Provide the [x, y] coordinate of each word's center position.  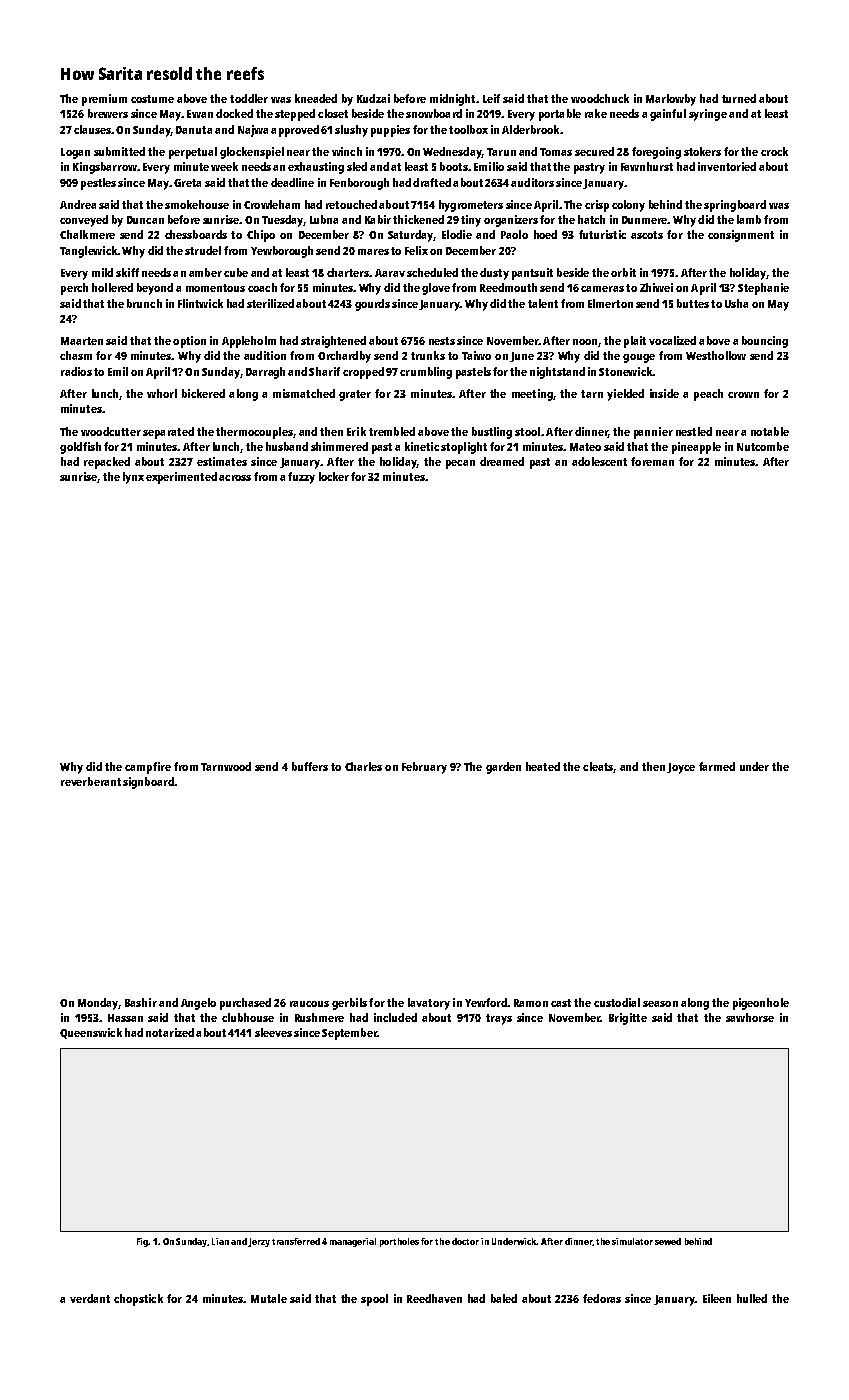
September [349, 1034]
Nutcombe [763, 446]
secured [594, 151]
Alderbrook [530, 129]
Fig [143, 1242]
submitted [119, 151]
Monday [98, 1004]
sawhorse [750, 1017]
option [189, 342]
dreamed [502, 461]
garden [503, 768]
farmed [717, 766]
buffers [310, 766]
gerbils [349, 1004]
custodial [617, 1002]
